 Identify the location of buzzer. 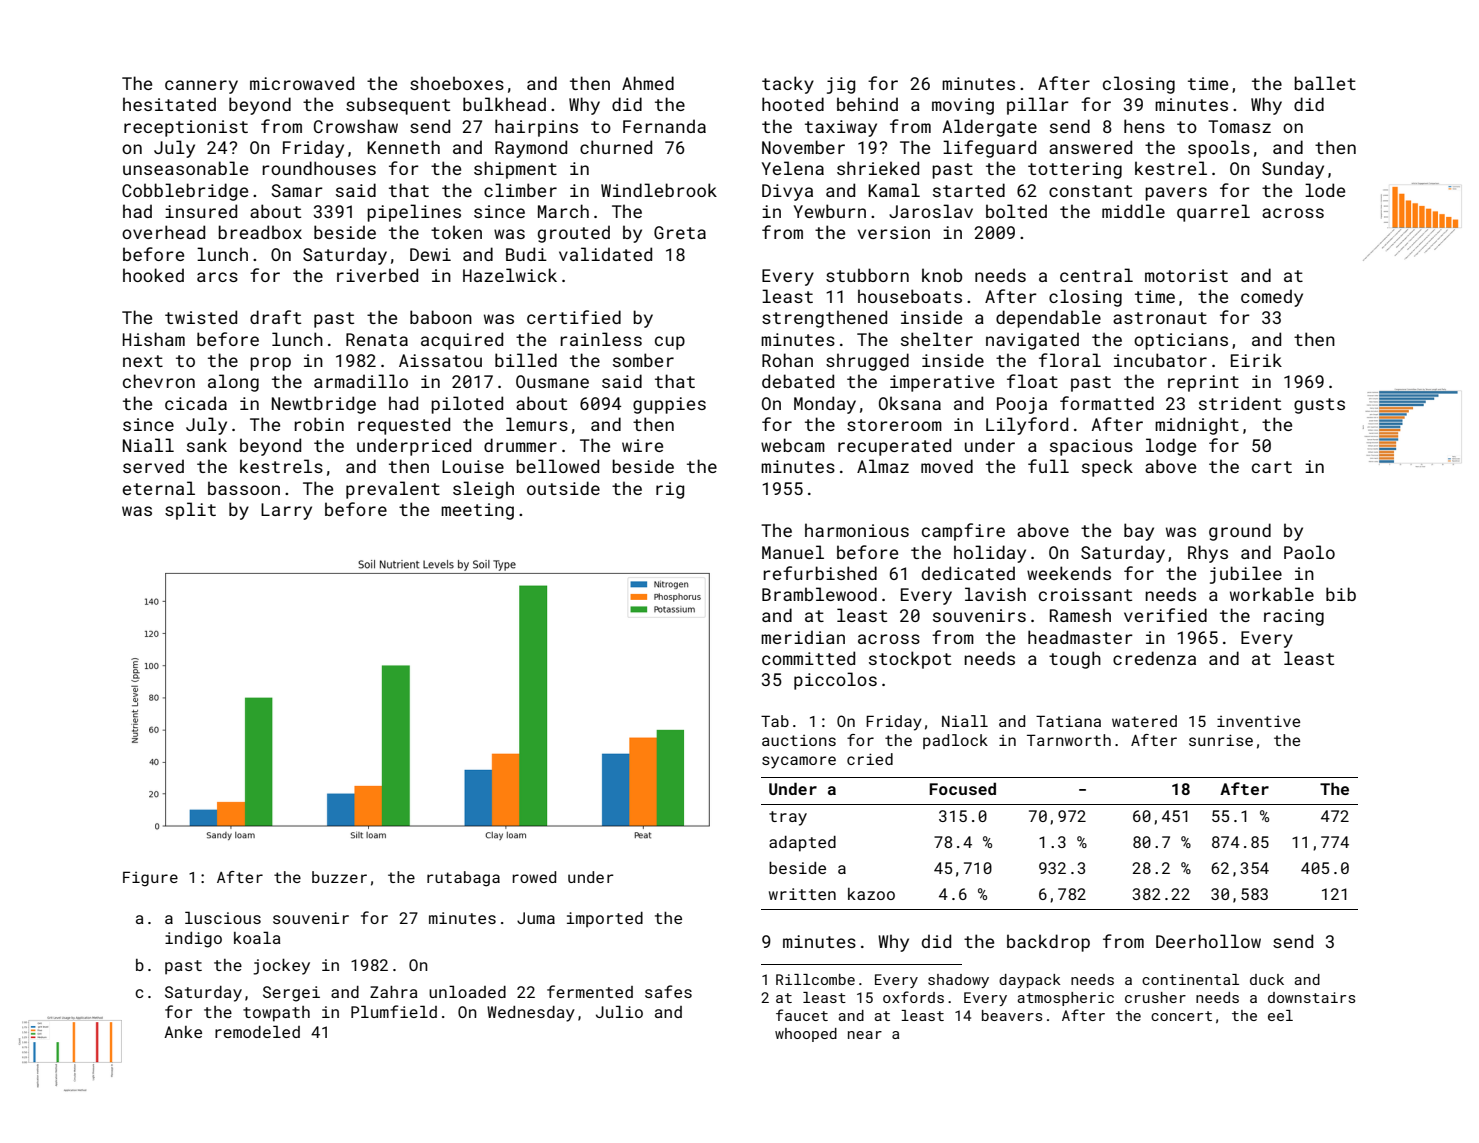
(339, 877).
